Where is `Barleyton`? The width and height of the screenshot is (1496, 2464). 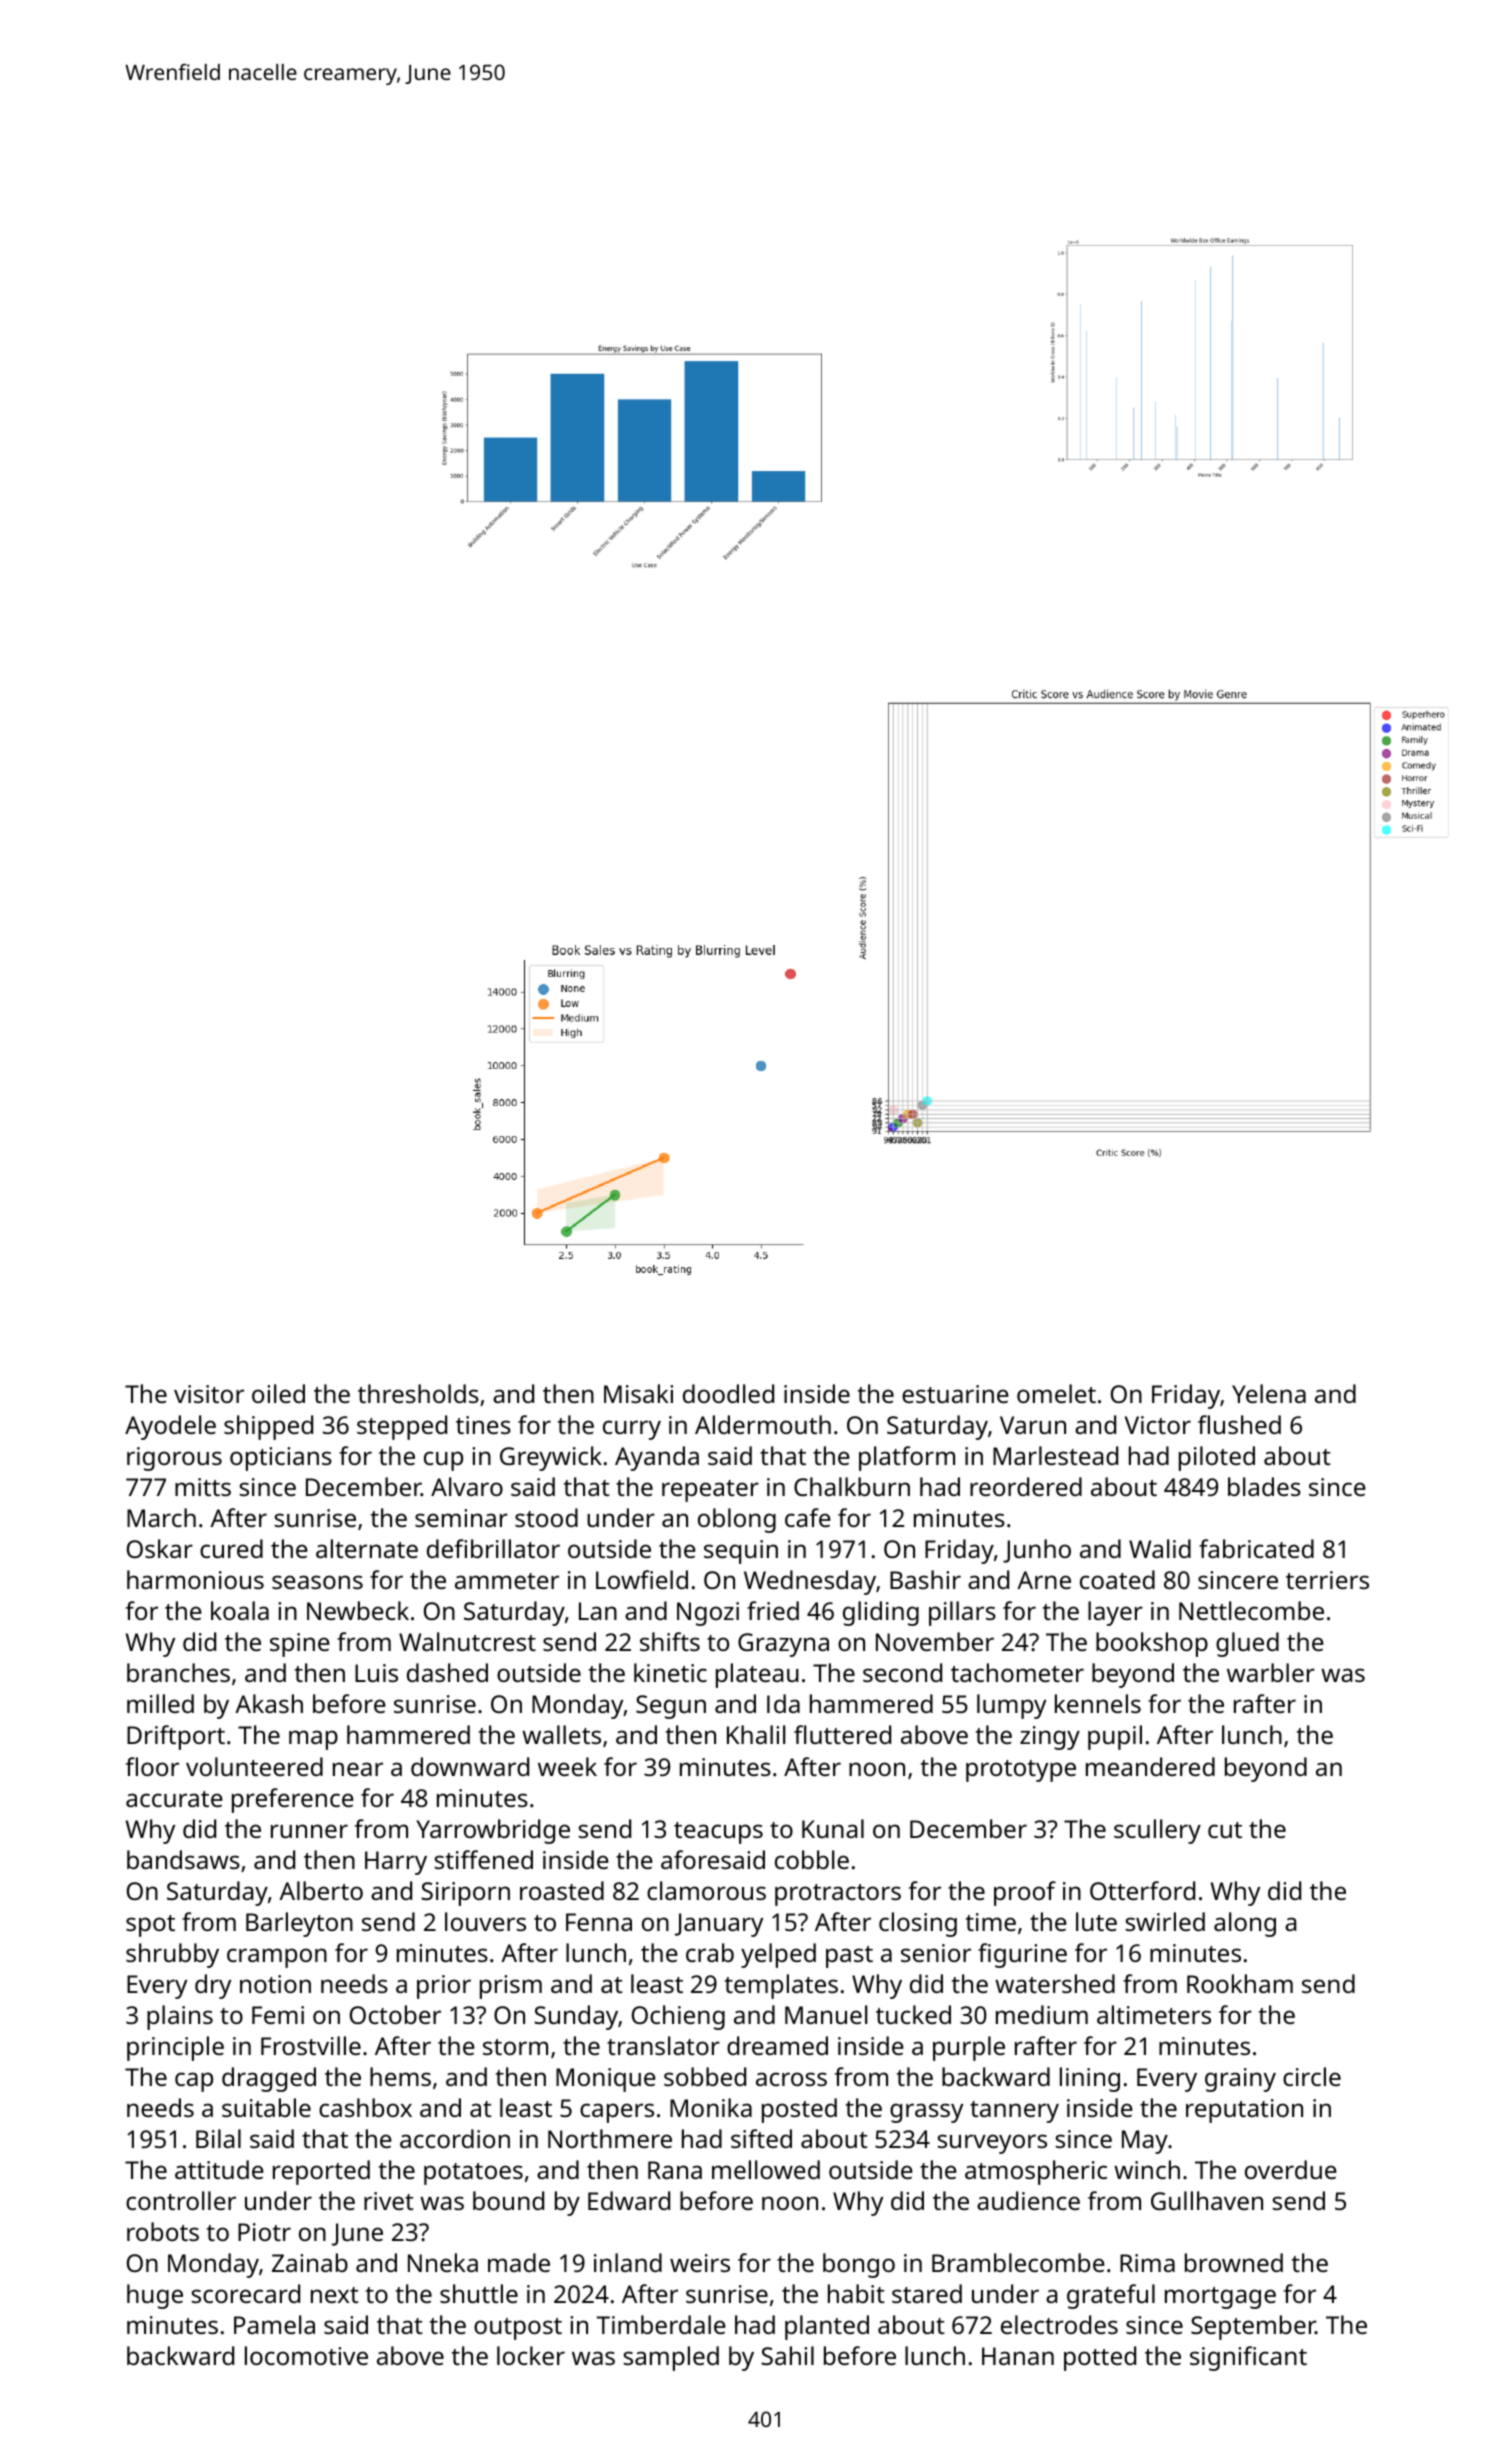
Barleyton is located at coordinates (299, 1924).
